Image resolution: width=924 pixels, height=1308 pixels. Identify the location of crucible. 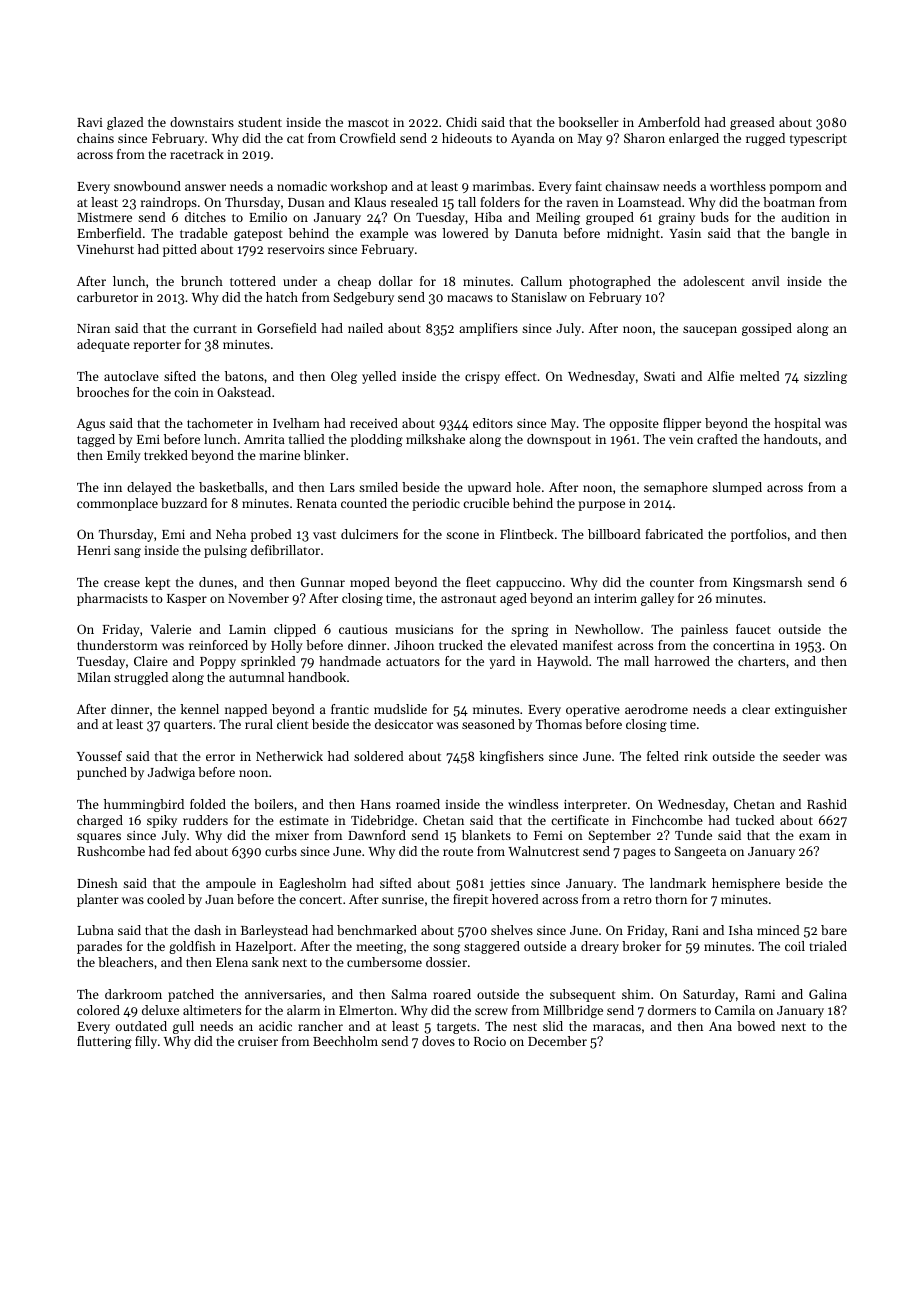
(486, 503).
